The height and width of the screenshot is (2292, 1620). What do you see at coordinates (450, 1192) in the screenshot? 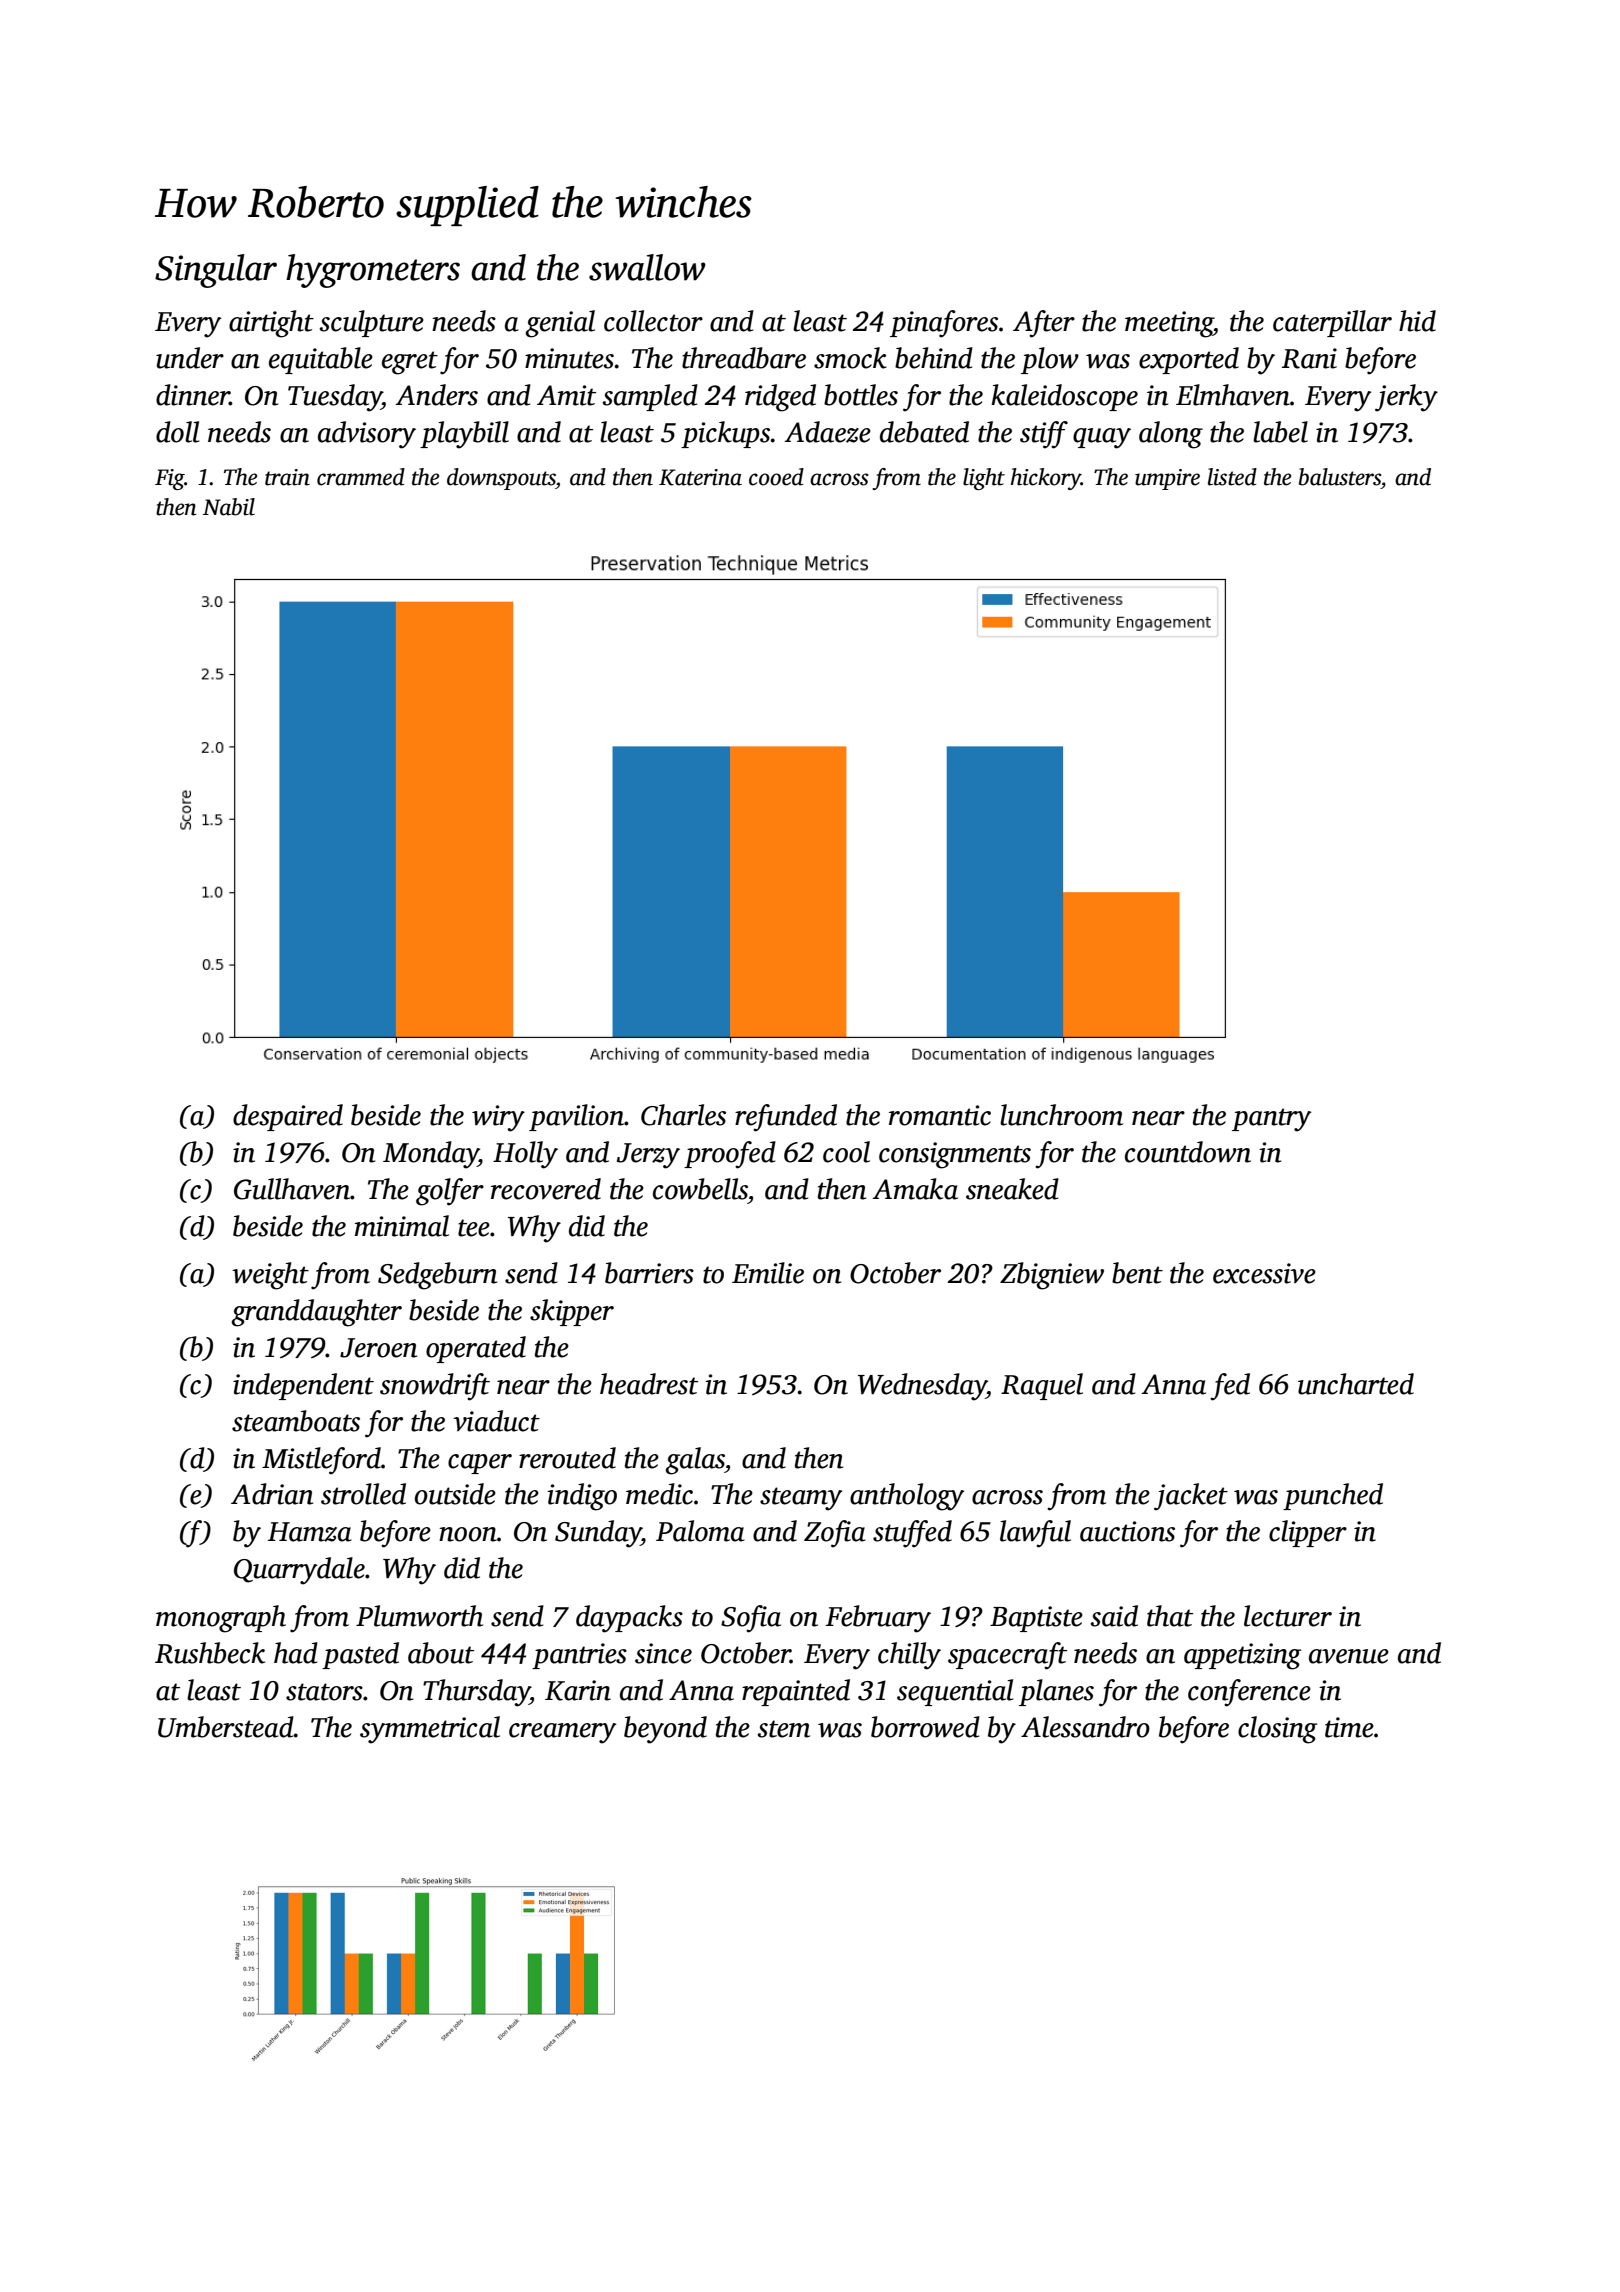
I see `golfer` at bounding box center [450, 1192].
